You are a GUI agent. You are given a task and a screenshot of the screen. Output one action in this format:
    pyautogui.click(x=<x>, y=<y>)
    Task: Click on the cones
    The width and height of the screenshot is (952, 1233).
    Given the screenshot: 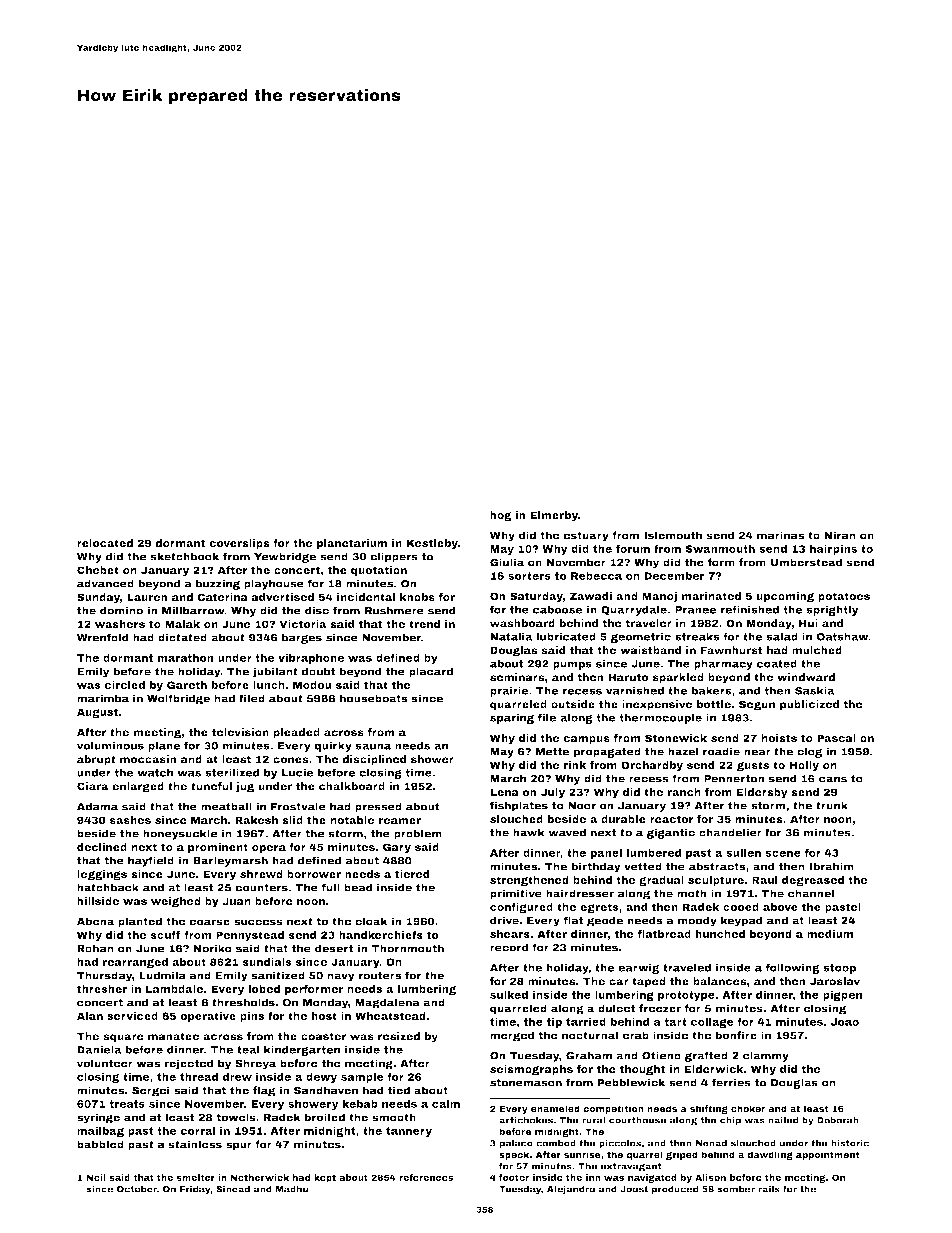 What is the action you would take?
    pyautogui.click(x=291, y=760)
